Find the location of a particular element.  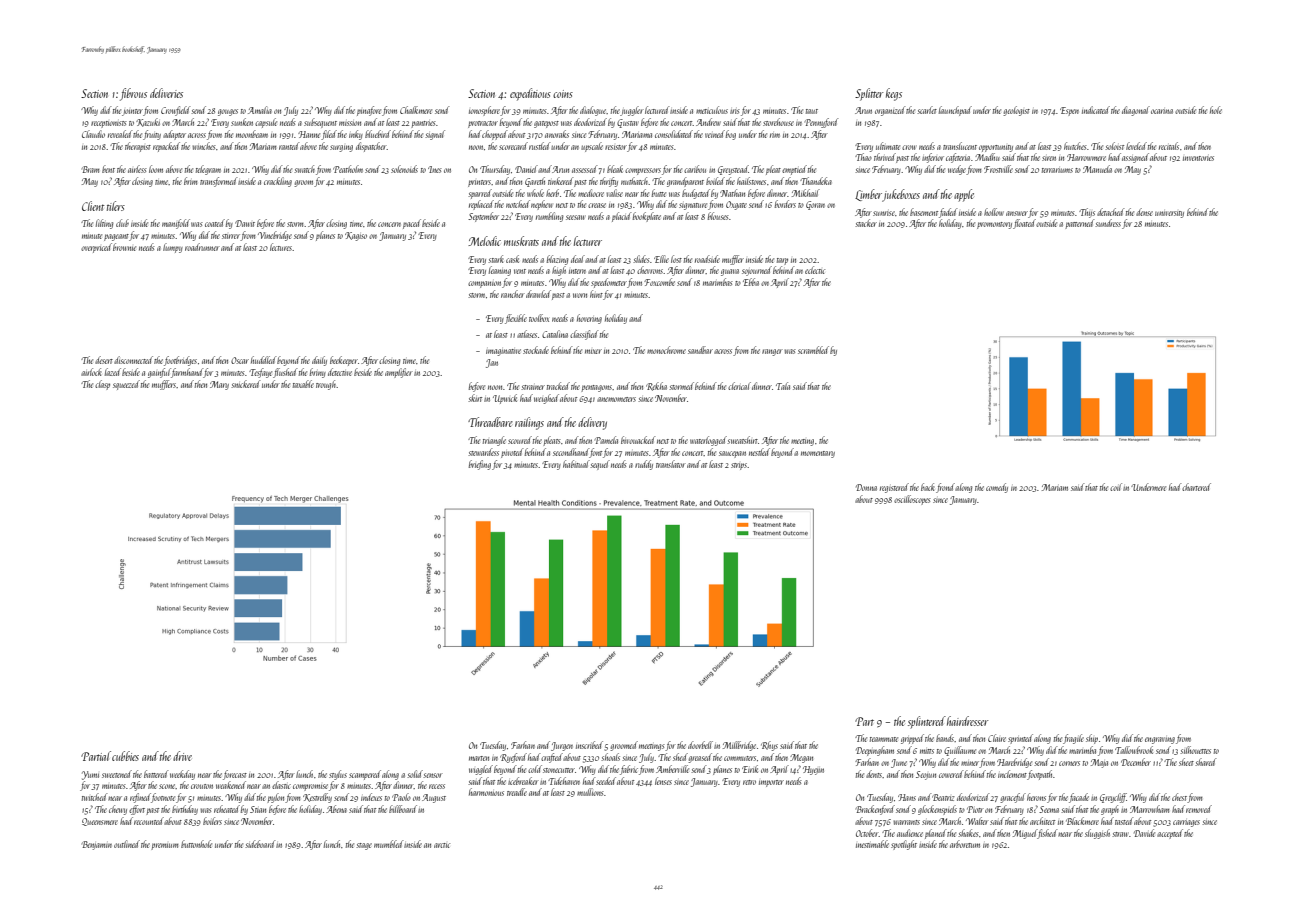

premium is located at coordinates (164, 846).
